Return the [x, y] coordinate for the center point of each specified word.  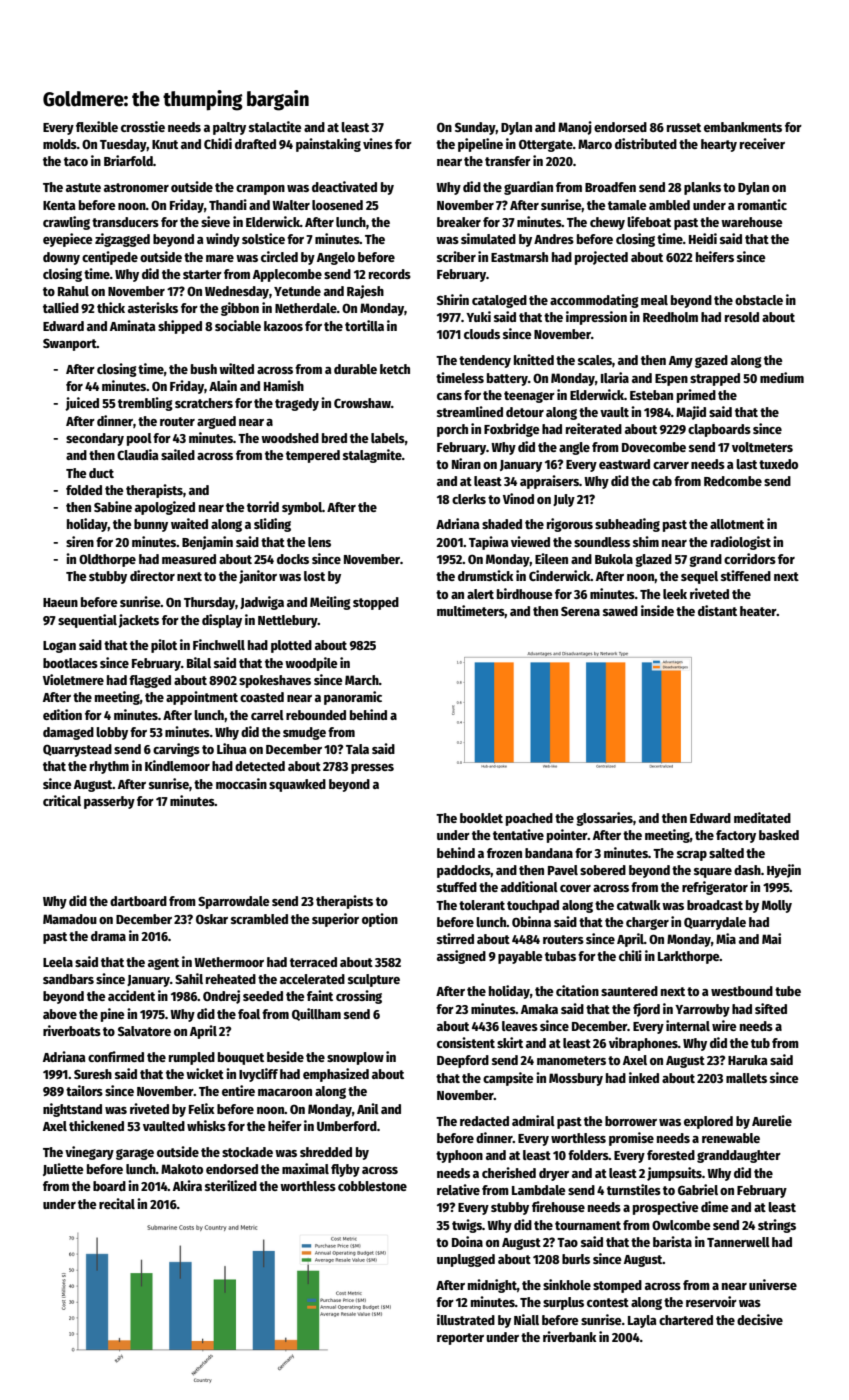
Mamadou [70, 919]
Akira [187, 1185]
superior [335, 920]
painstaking [328, 145]
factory [736, 836]
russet [684, 127]
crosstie [143, 126]
